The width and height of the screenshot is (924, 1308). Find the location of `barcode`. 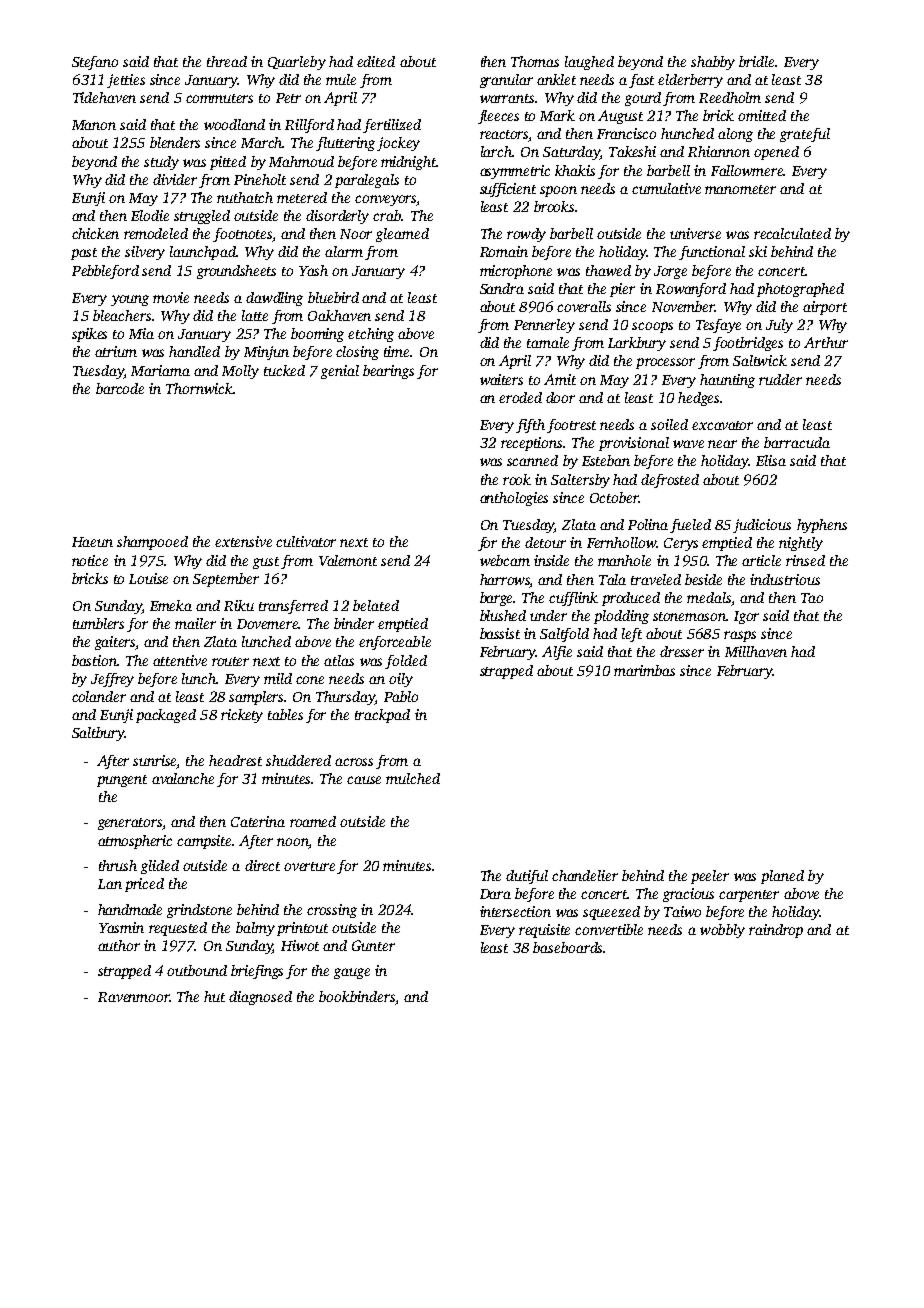

barcode is located at coordinates (120, 388).
